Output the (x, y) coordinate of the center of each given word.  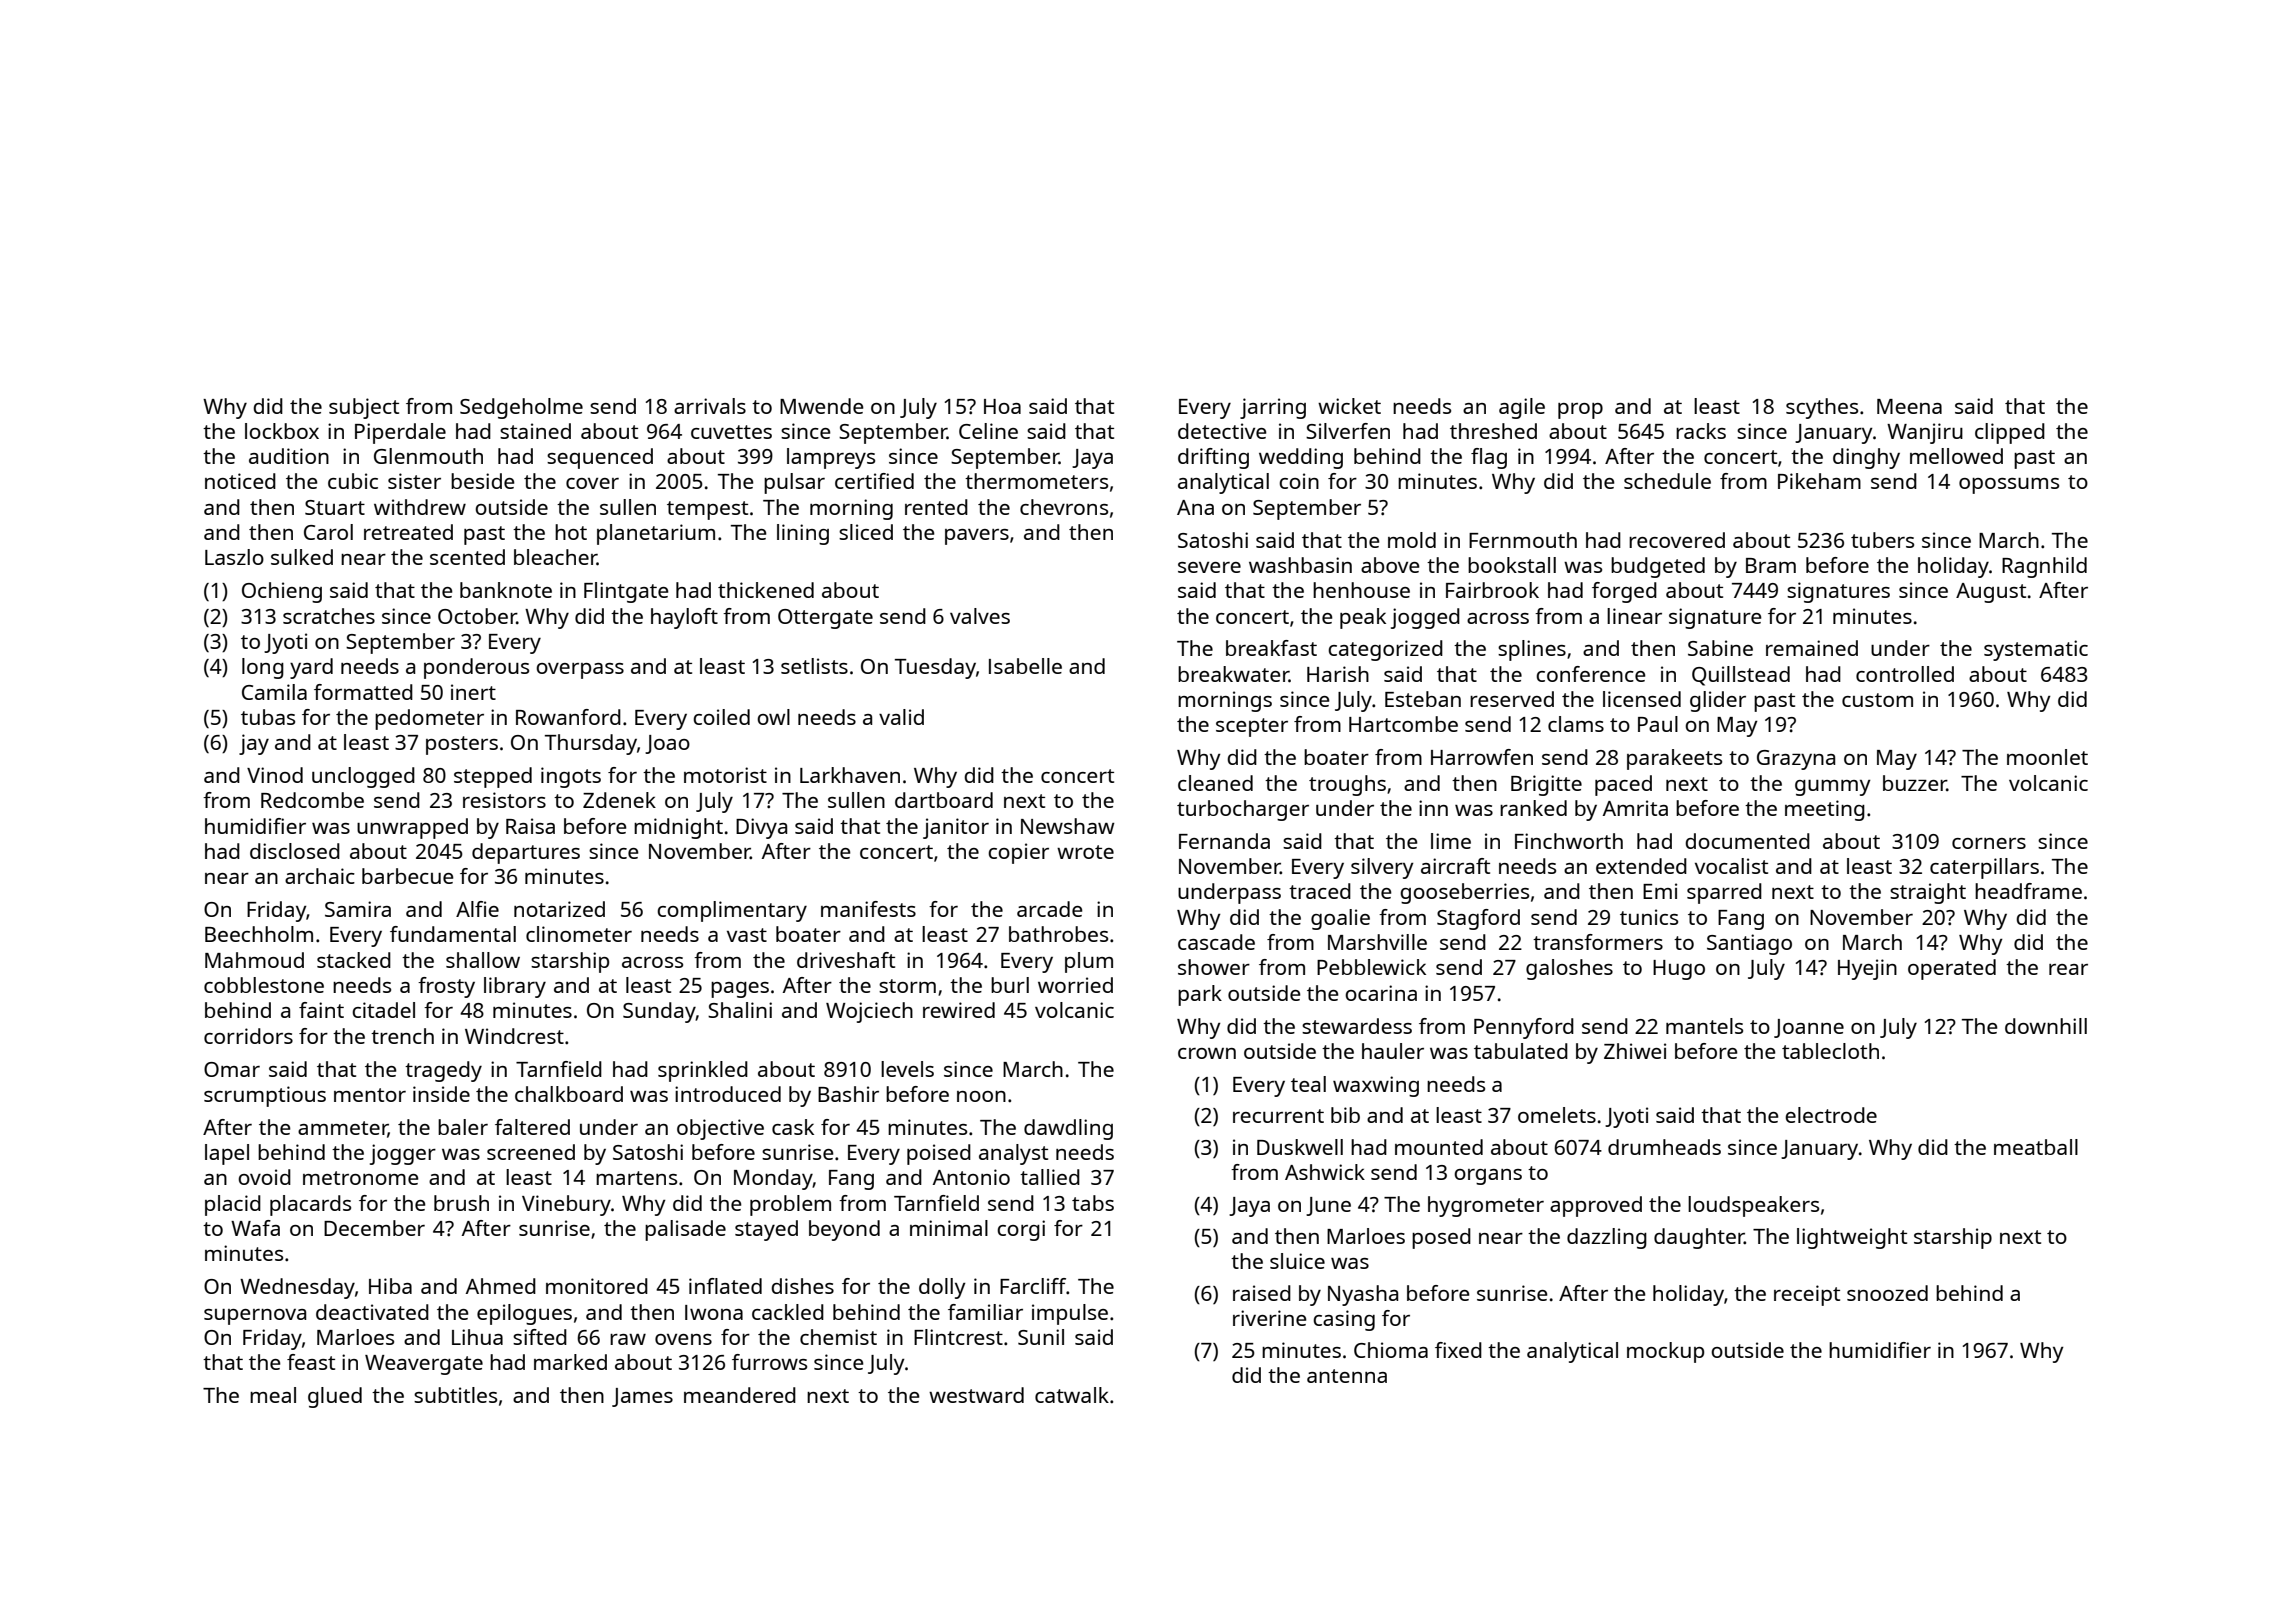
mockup (1665, 1352)
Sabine (1720, 648)
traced (1320, 891)
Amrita (1635, 808)
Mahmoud (254, 960)
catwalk (1072, 1395)
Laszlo (234, 557)
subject (364, 408)
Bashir (848, 1094)
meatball (2036, 1147)
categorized (1385, 650)
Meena (1909, 406)
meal (273, 1395)
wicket (1349, 406)
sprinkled (703, 1071)
